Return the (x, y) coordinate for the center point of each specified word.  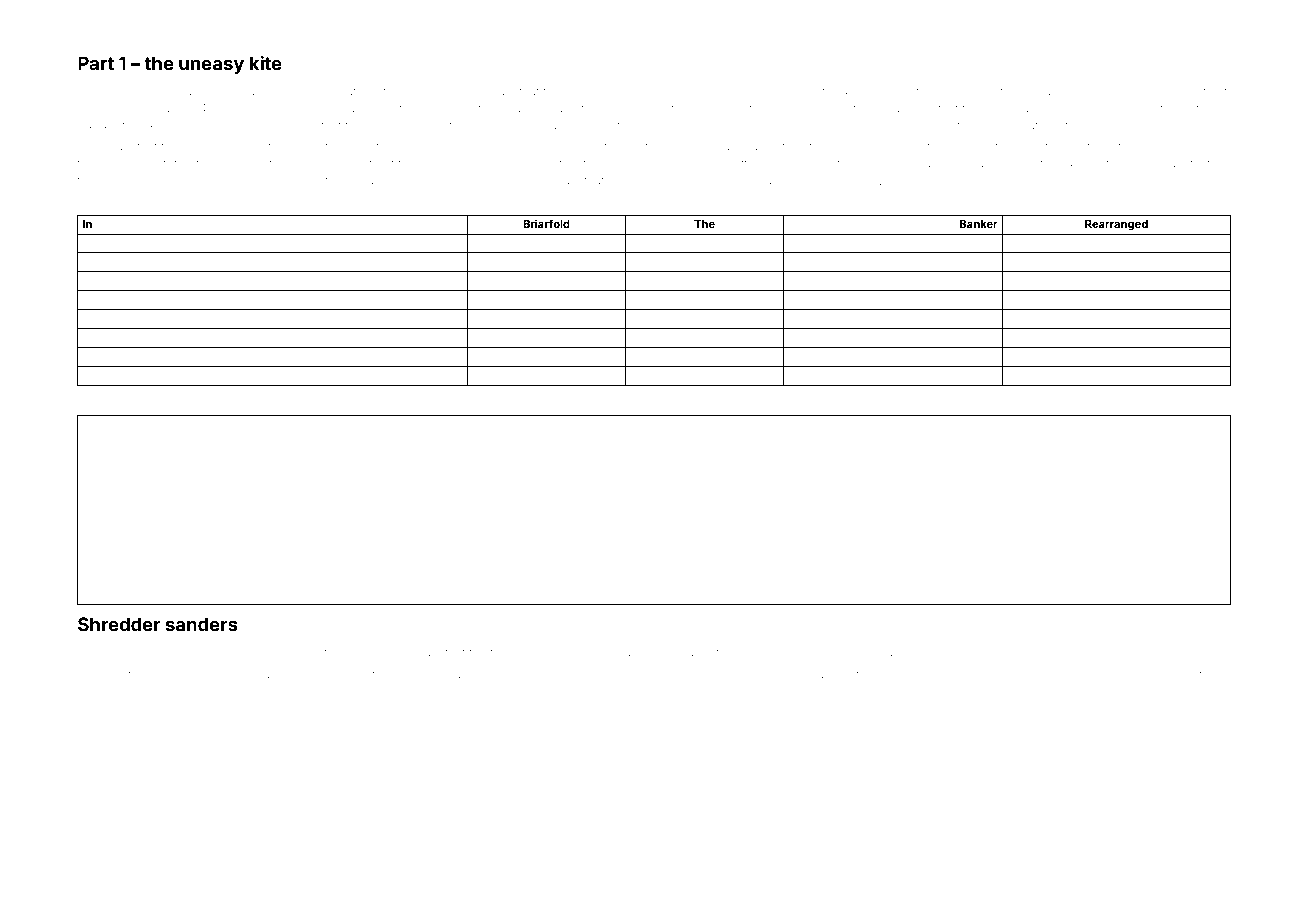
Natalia (261, 201)
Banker (979, 224)
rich (91, 375)
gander (542, 403)
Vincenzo (526, 180)
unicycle (781, 403)
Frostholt (1203, 91)
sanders (202, 624)
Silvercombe (665, 91)
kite (265, 63)
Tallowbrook (579, 652)
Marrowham (246, 674)
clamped (581, 675)
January (881, 654)
